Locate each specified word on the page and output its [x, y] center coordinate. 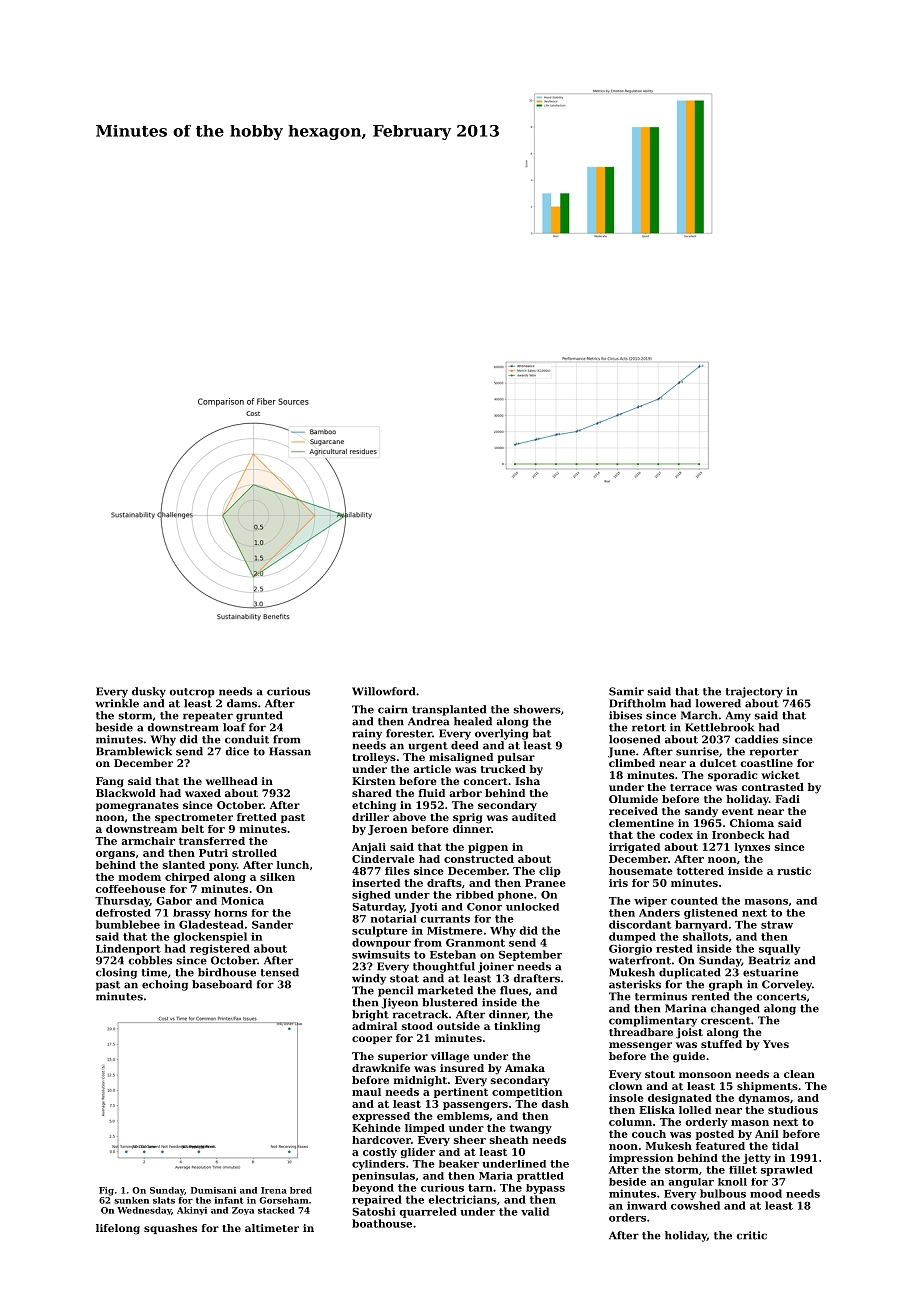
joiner [496, 967]
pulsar [516, 758]
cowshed [695, 1205]
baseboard [222, 984]
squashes [170, 1229]
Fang [110, 782]
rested [674, 948]
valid [535, 1211]
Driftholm [637, 703]
